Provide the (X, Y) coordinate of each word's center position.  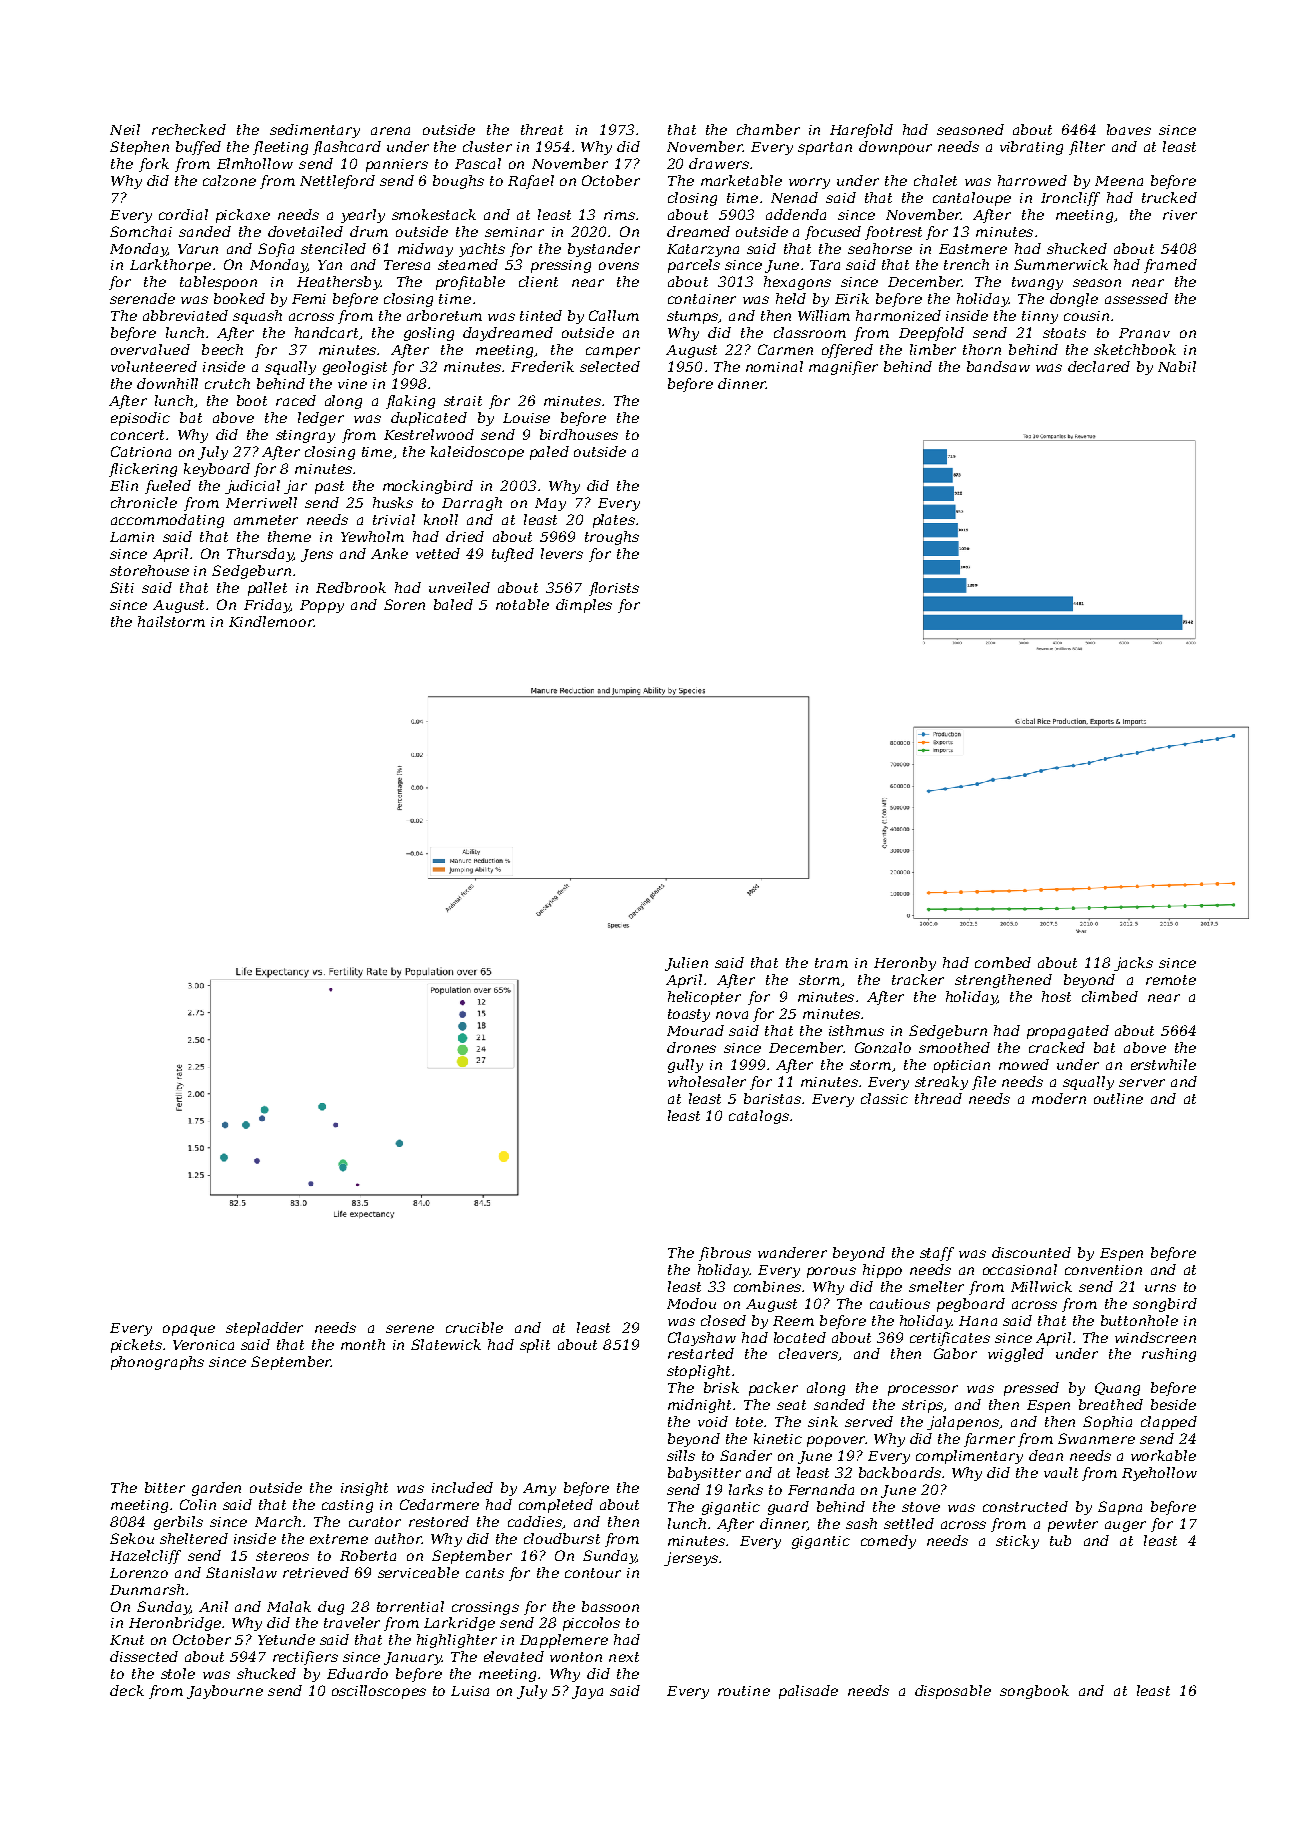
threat (542, 129)
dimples (584, 606)
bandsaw (998, 366)
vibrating (1031, 148)
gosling (429, 334)
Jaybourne (225, 1692)
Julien (686, 964)
